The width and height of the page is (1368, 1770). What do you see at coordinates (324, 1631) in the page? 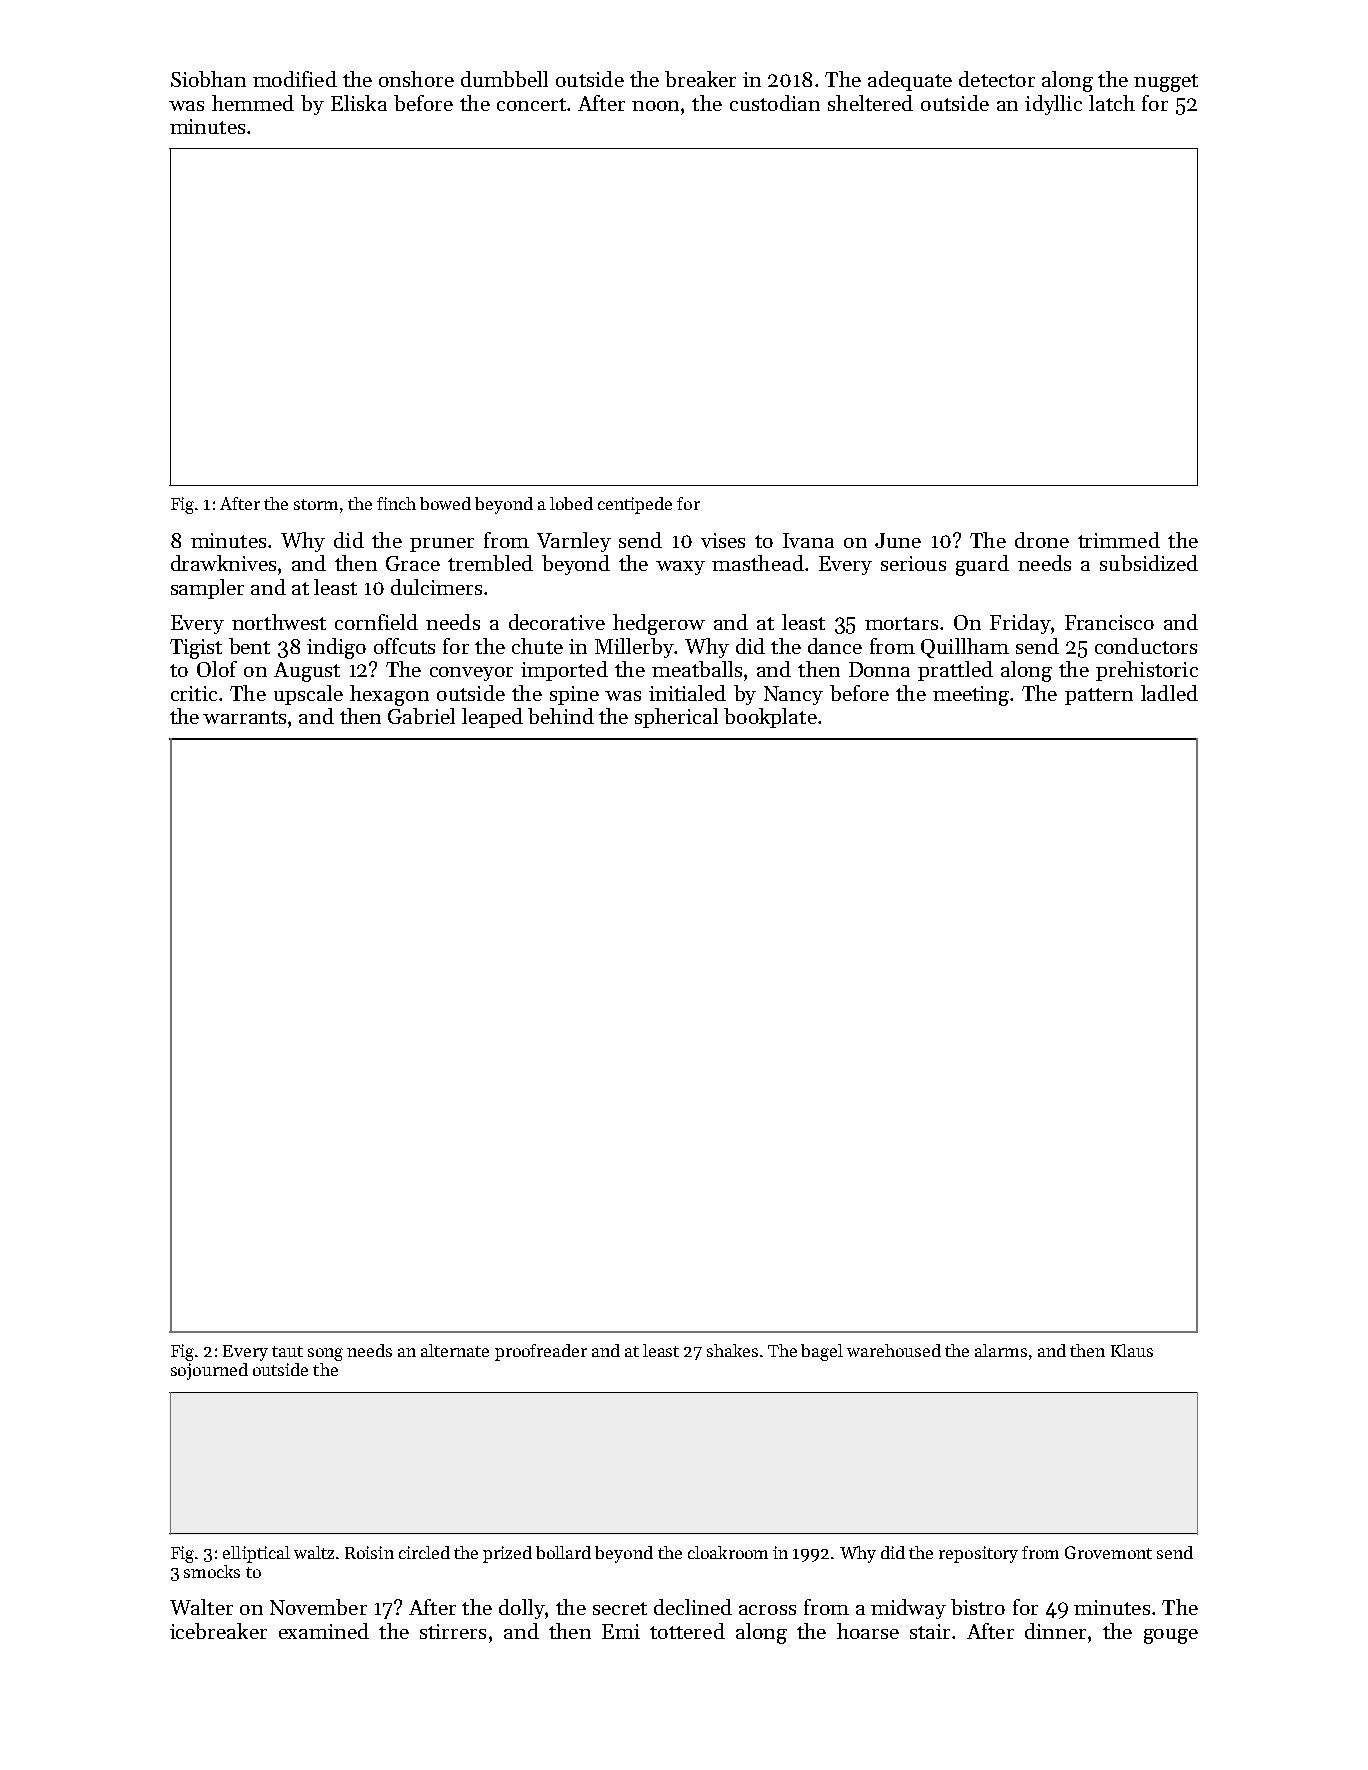
I see `examined` at bounding box center [324, 1631].
